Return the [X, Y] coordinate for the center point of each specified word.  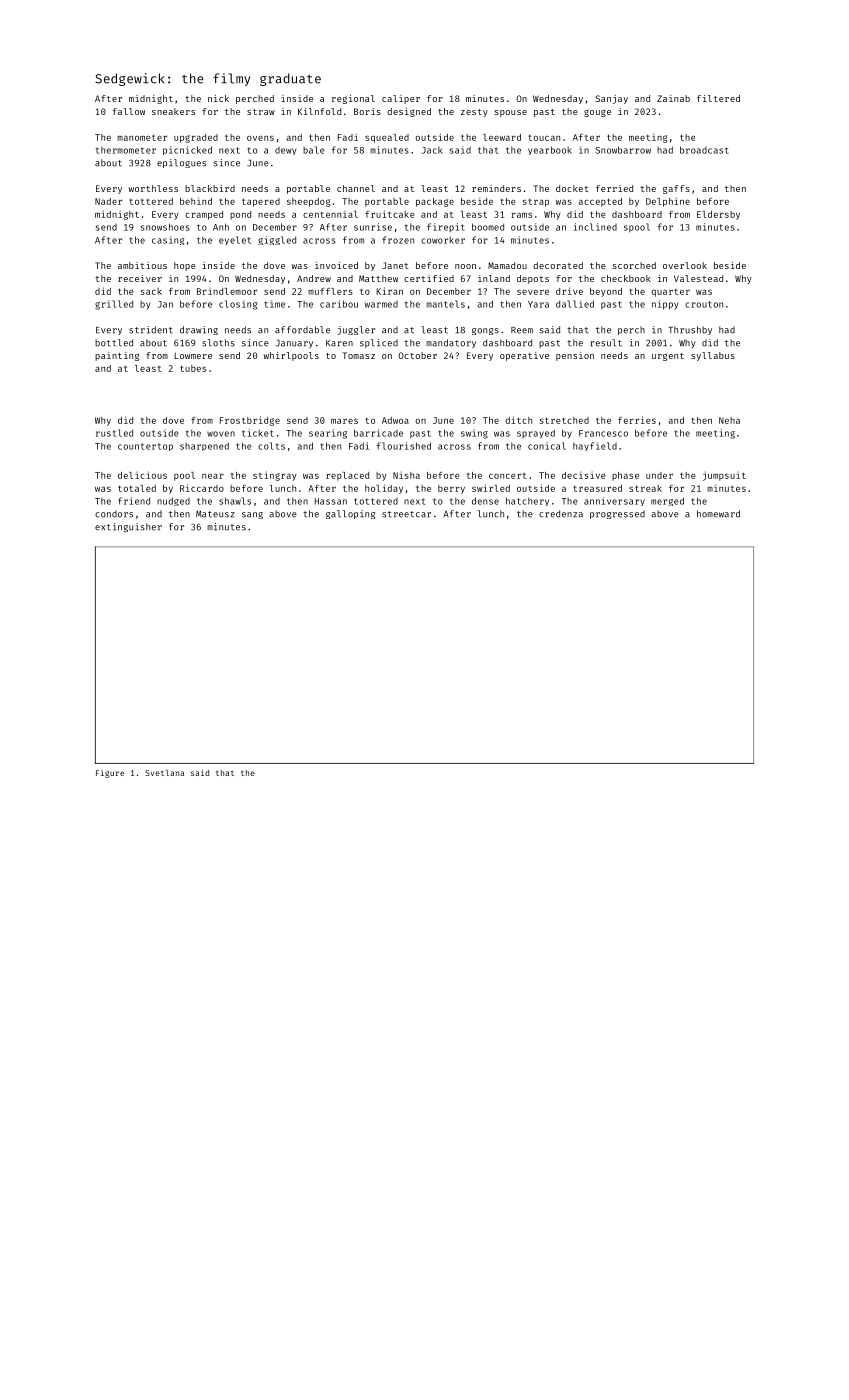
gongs [485, 331]
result [606, 343]
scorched [634, 265]
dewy [285, 151]
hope [185, 266]
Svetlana [164, 773]
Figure [110, 773]
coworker [443, 240]
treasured [597, 488]
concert [508, 476]
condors [114, 514]
